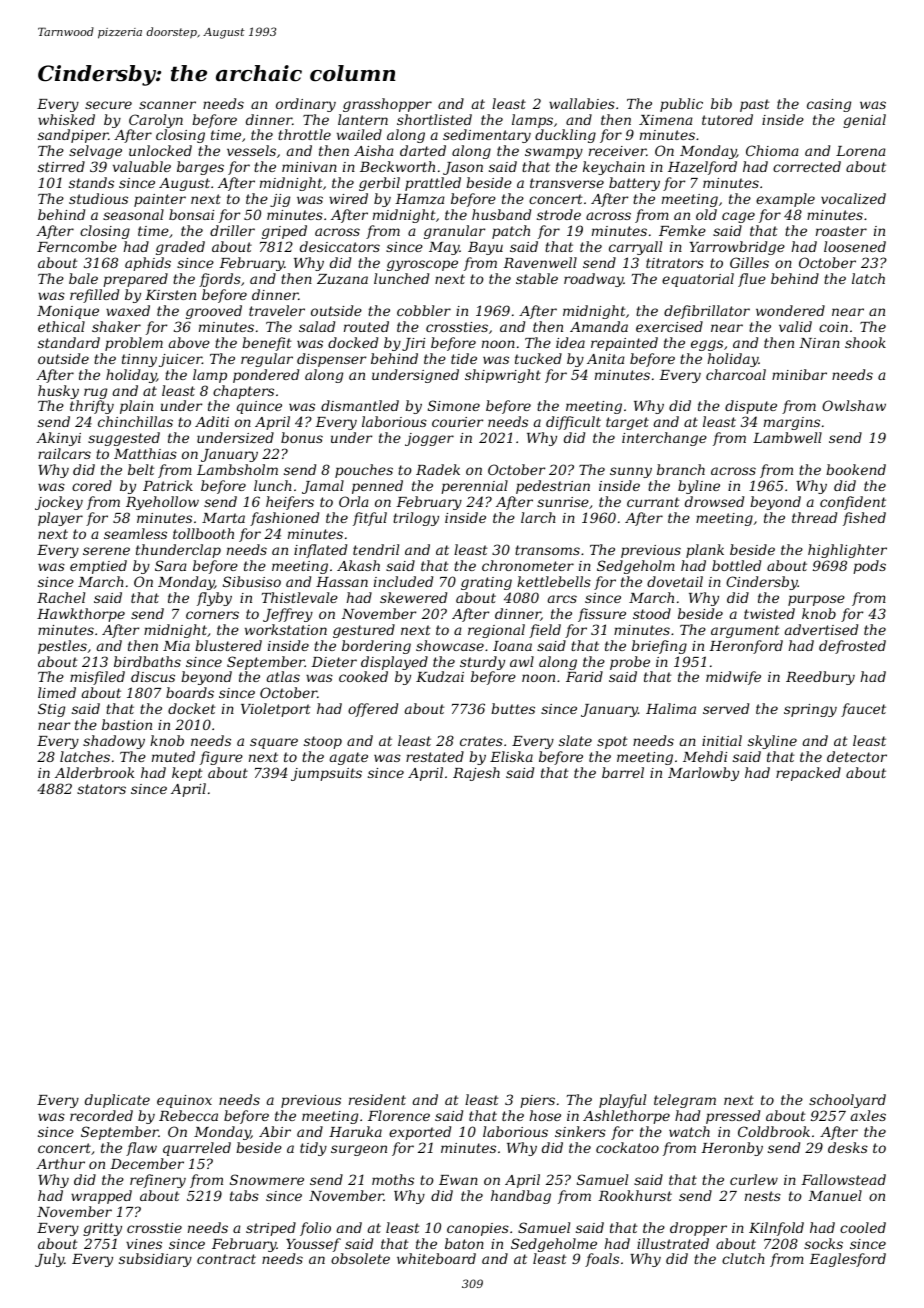 The image size is (924, 1308). Describe the element at coordinates (755, 105) in the document. I see `past` at that location.
